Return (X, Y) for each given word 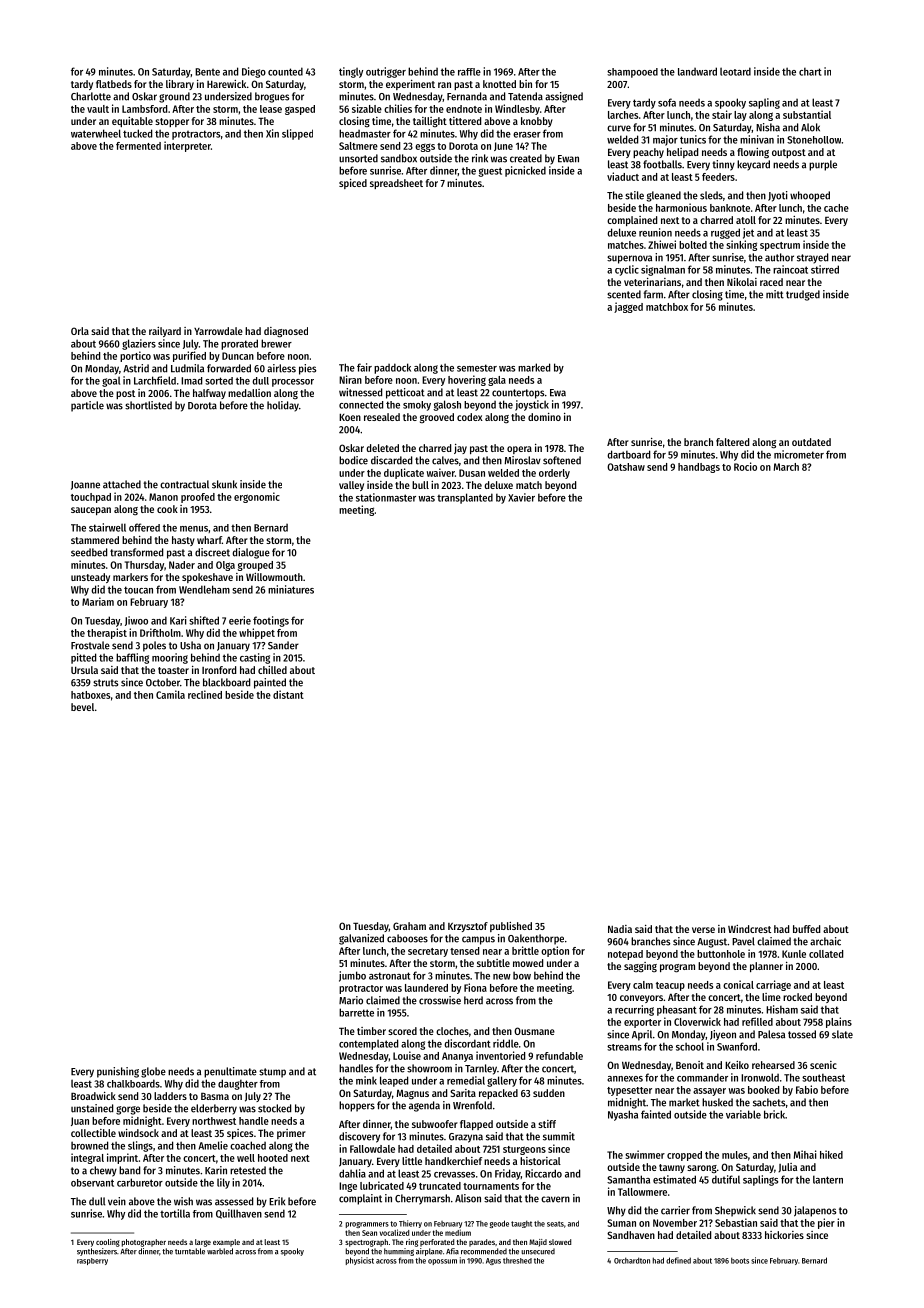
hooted (273, 1158)
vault (98, 109)
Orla (80, 331)
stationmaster (386, 497)
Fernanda (467, 96)
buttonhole (721, 954)
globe (153, 1072)
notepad (625, 955)
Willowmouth (274, 577)
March (786, 467)
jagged (628, 307)
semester (477, 368)
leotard (735, 71)
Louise (407, 1055)
